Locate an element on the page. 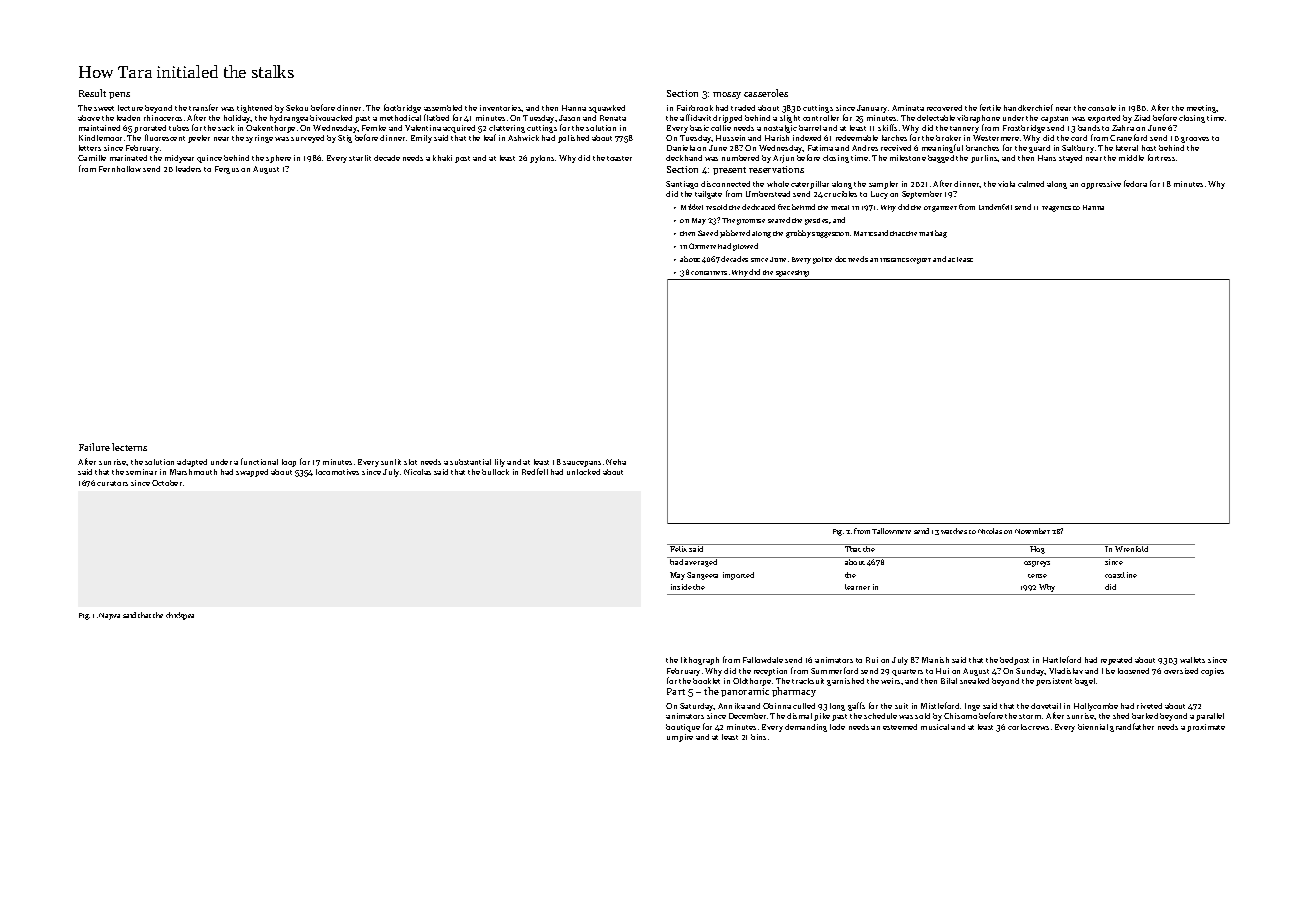 The width and height of the page is (1308, 924). Hartleford is located at coordinates (1062, 659).
